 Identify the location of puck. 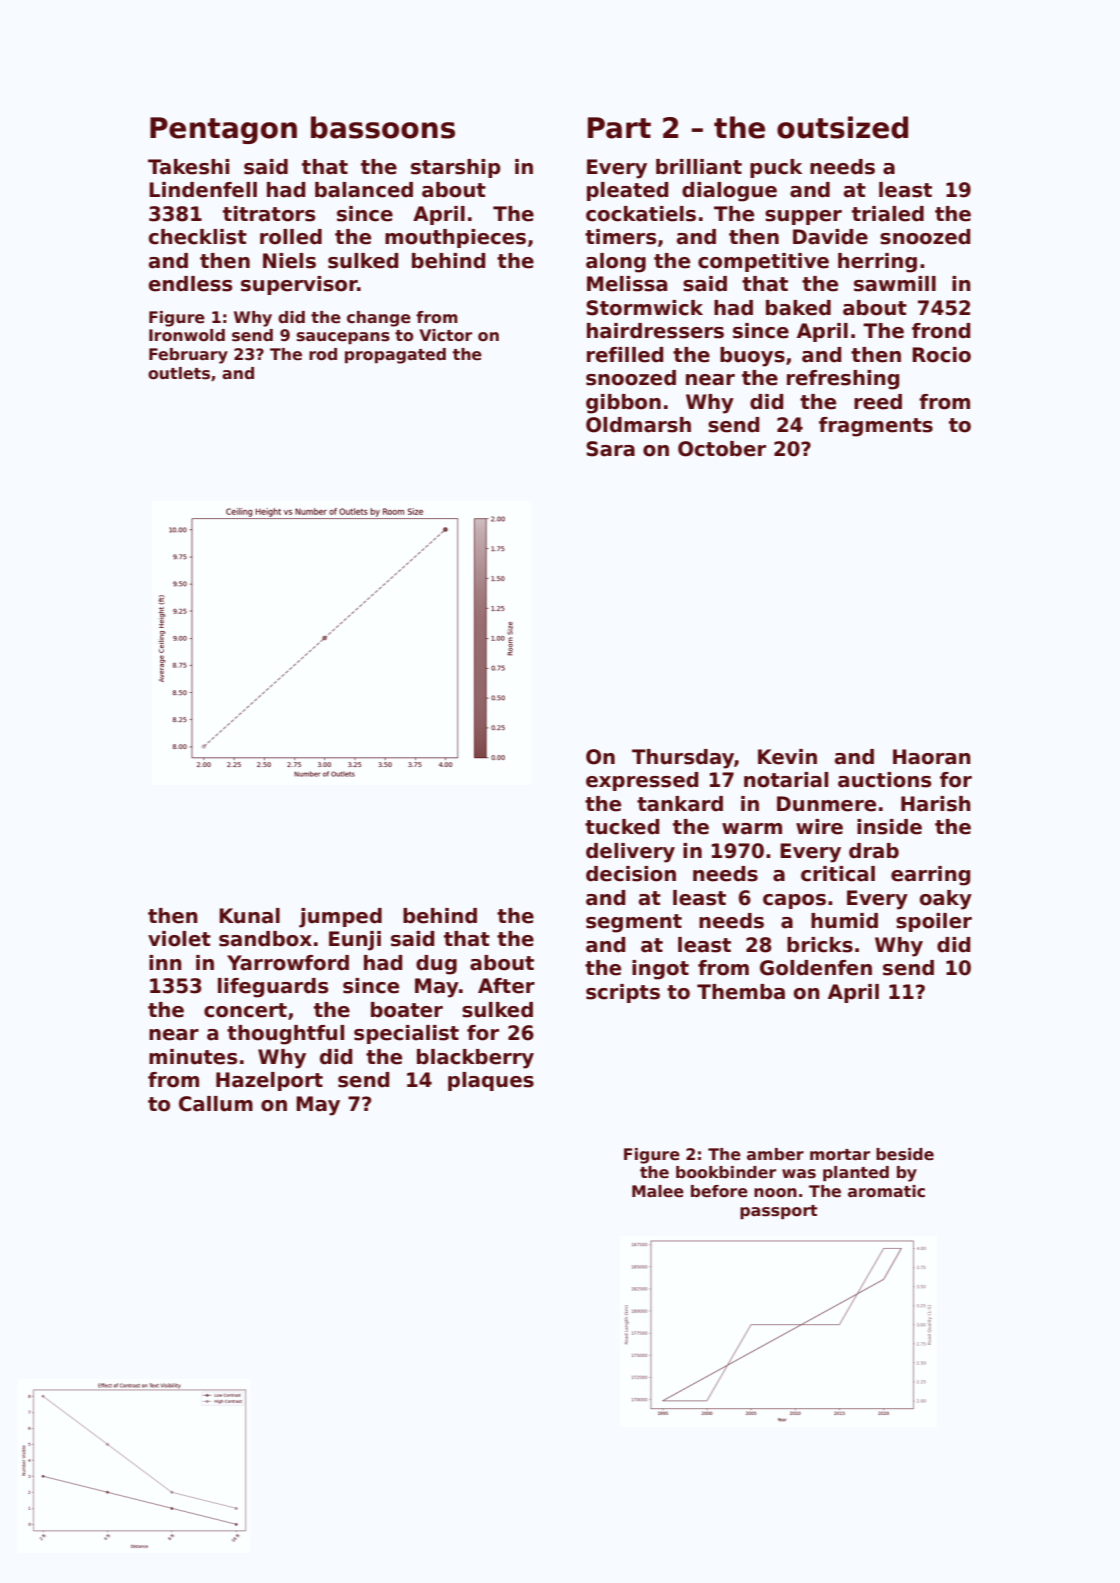
(776, 168).
